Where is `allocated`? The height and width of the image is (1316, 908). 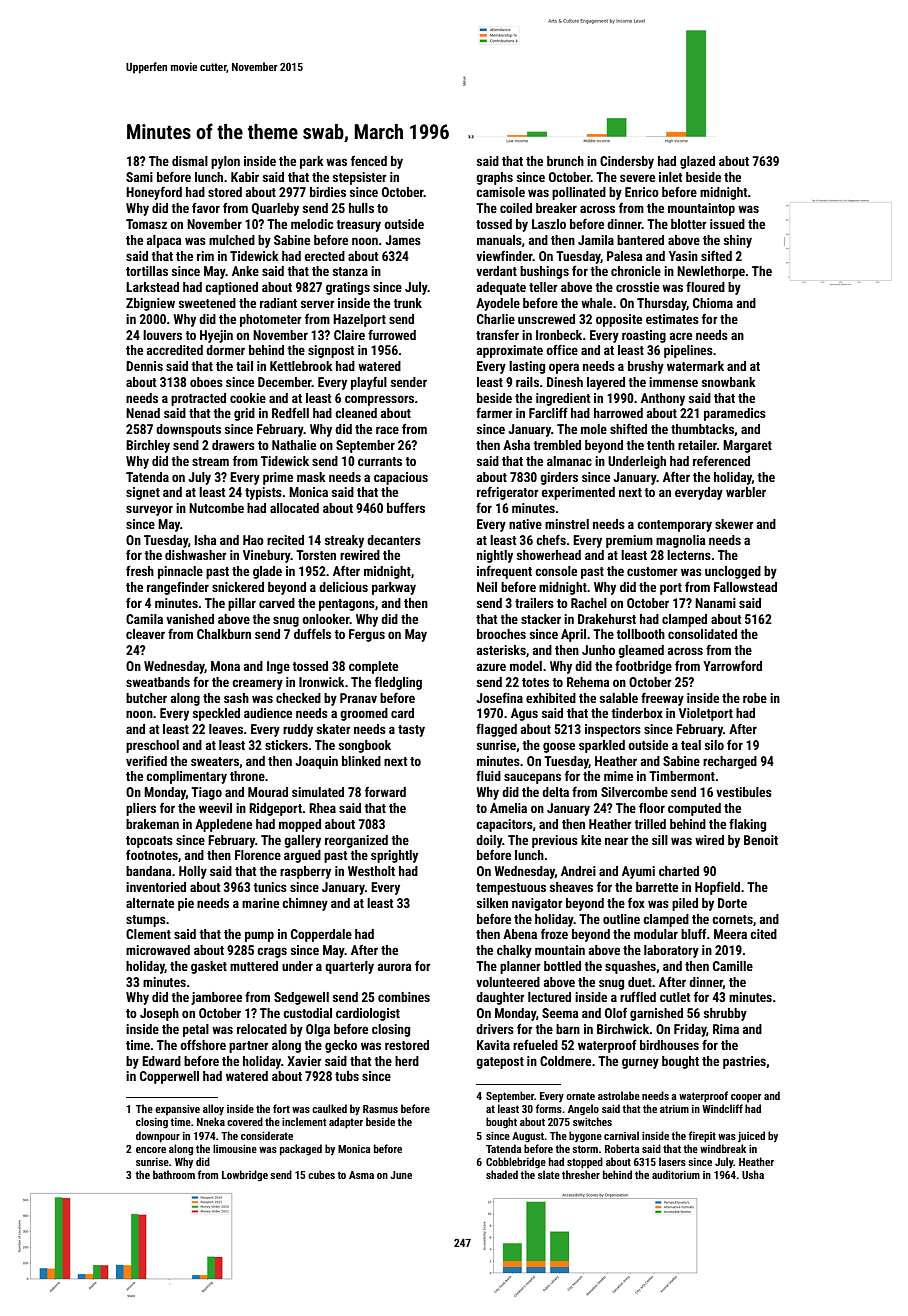
allocated is located at coordinates (294, 508).
